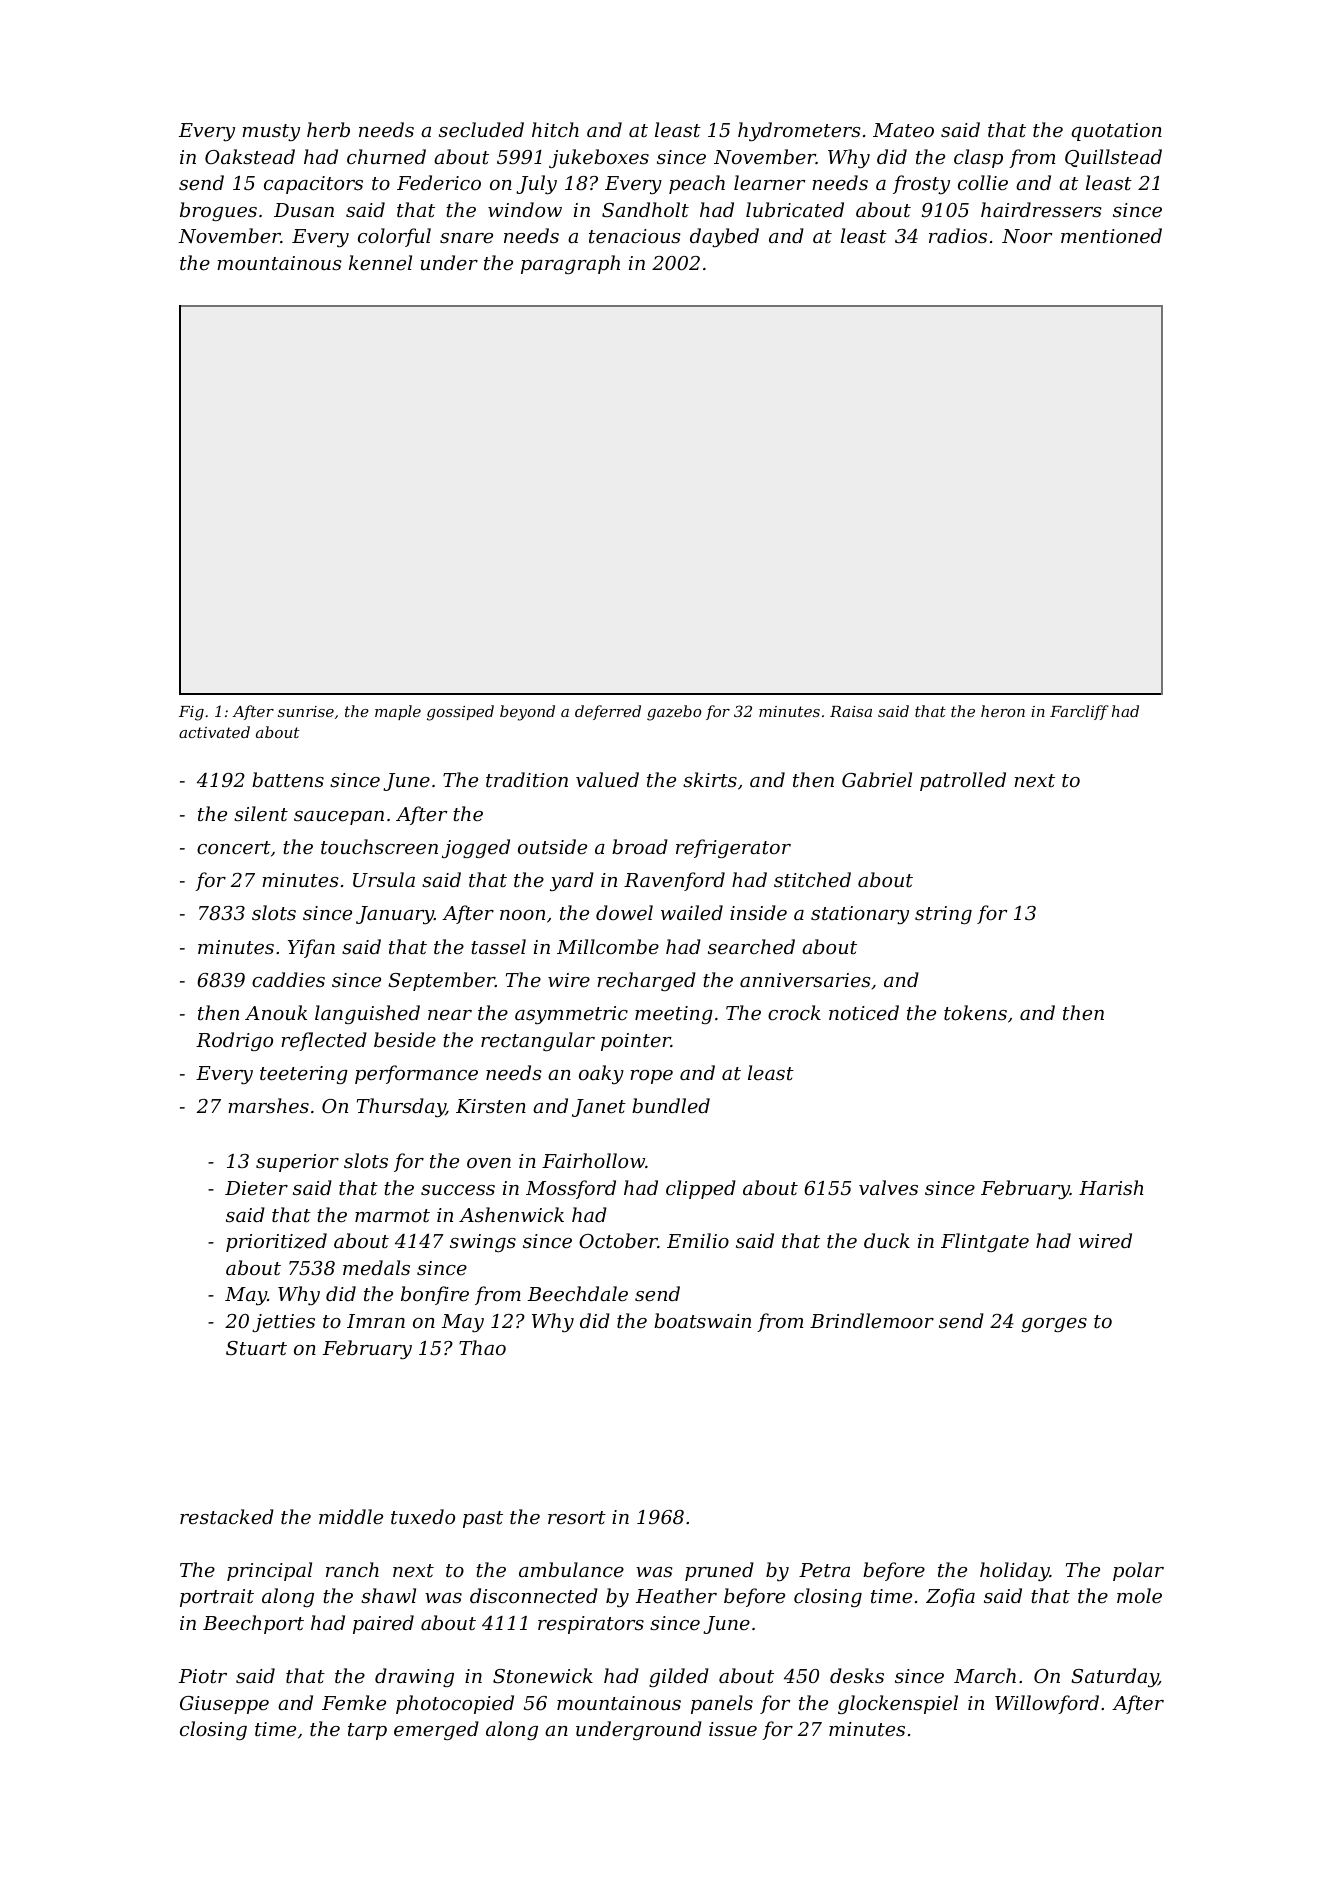 The height and width of the document is (1897, 1342). Describe the element at coordinates (608, 712) in the document. I see `deferred` at that location.
